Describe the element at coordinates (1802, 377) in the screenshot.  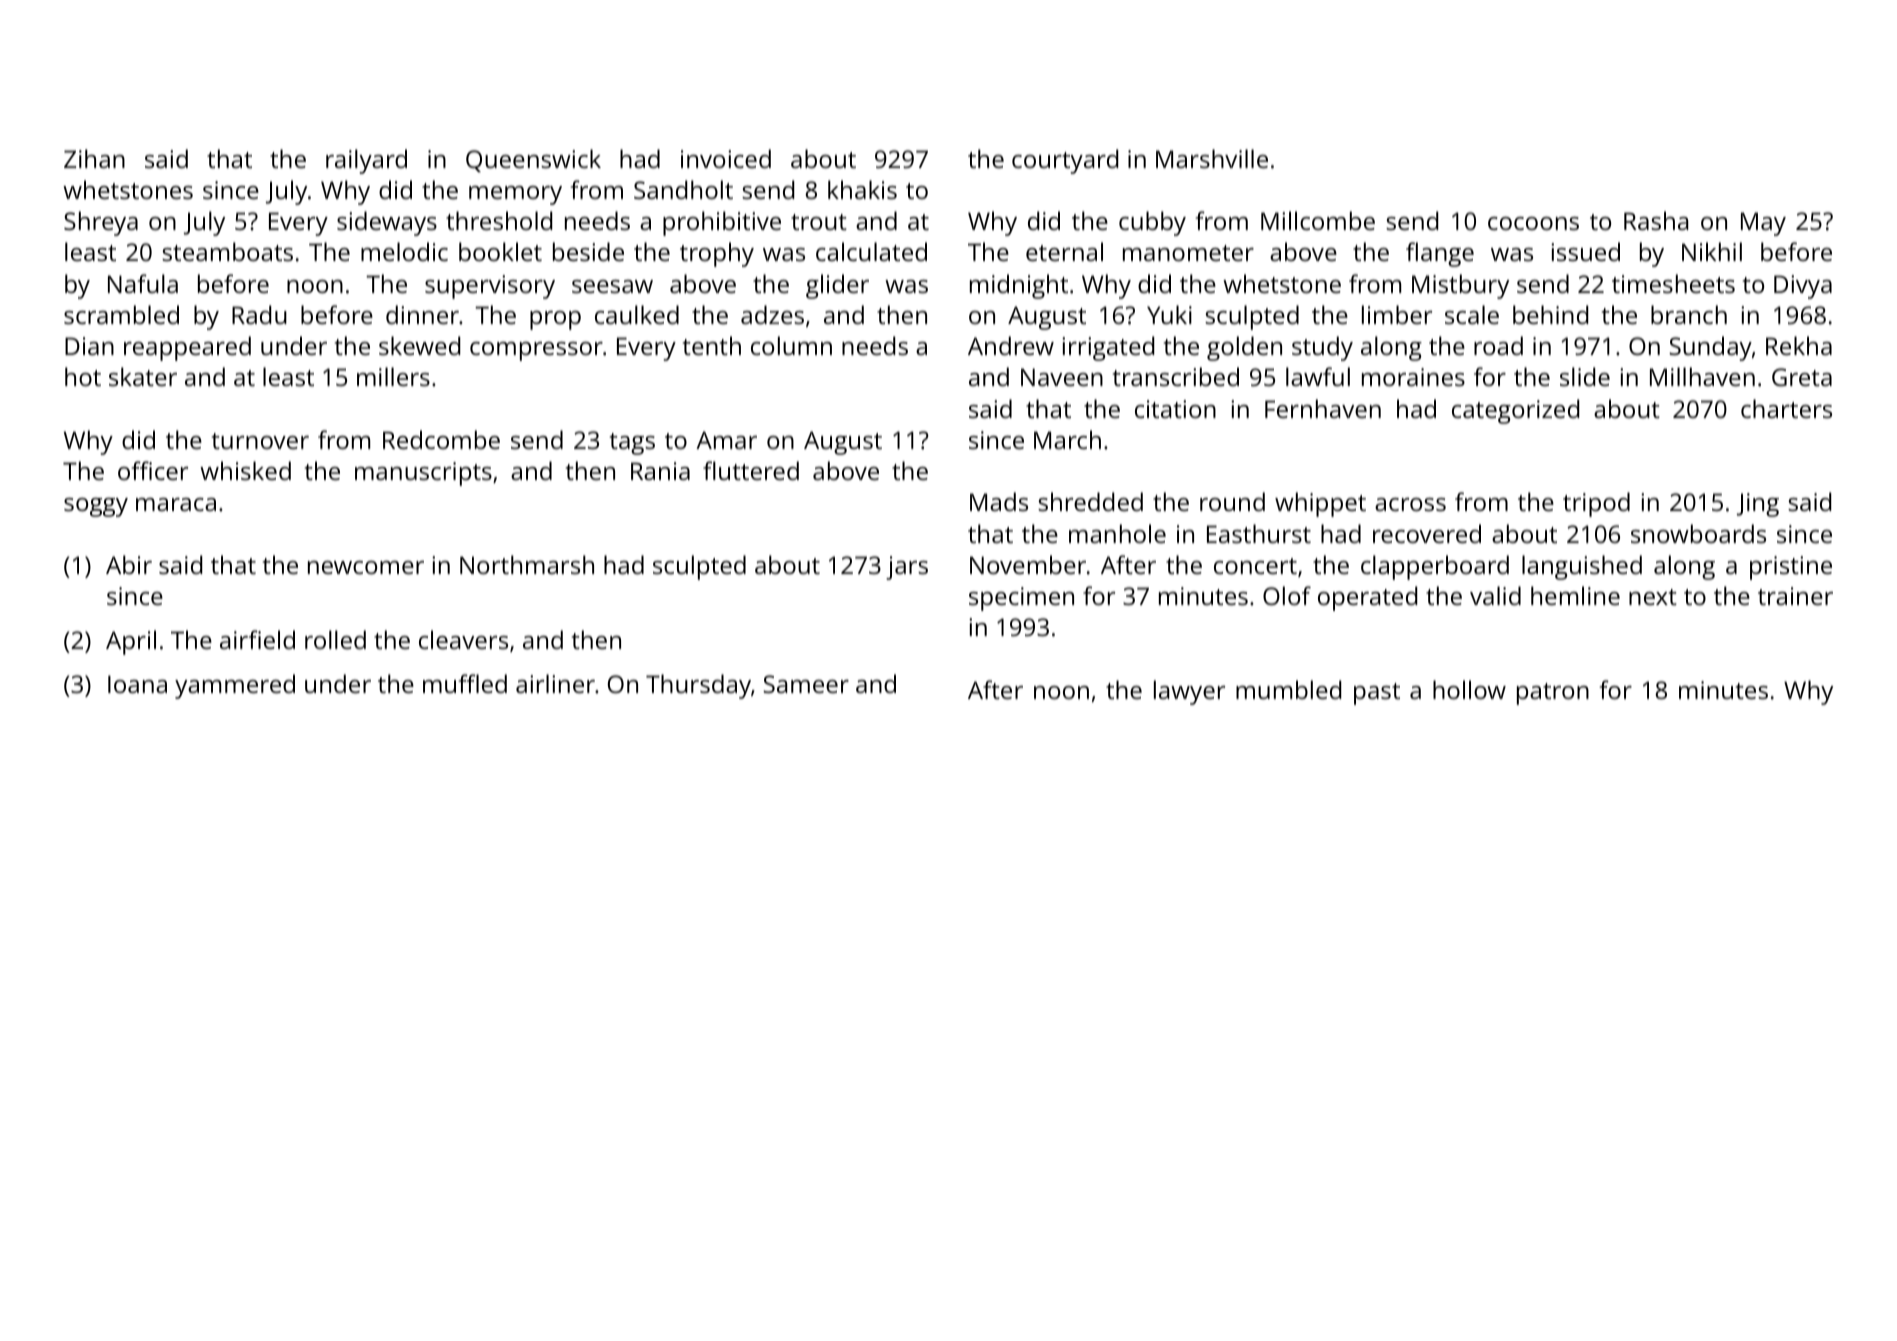
I see `Greta` at that location.
